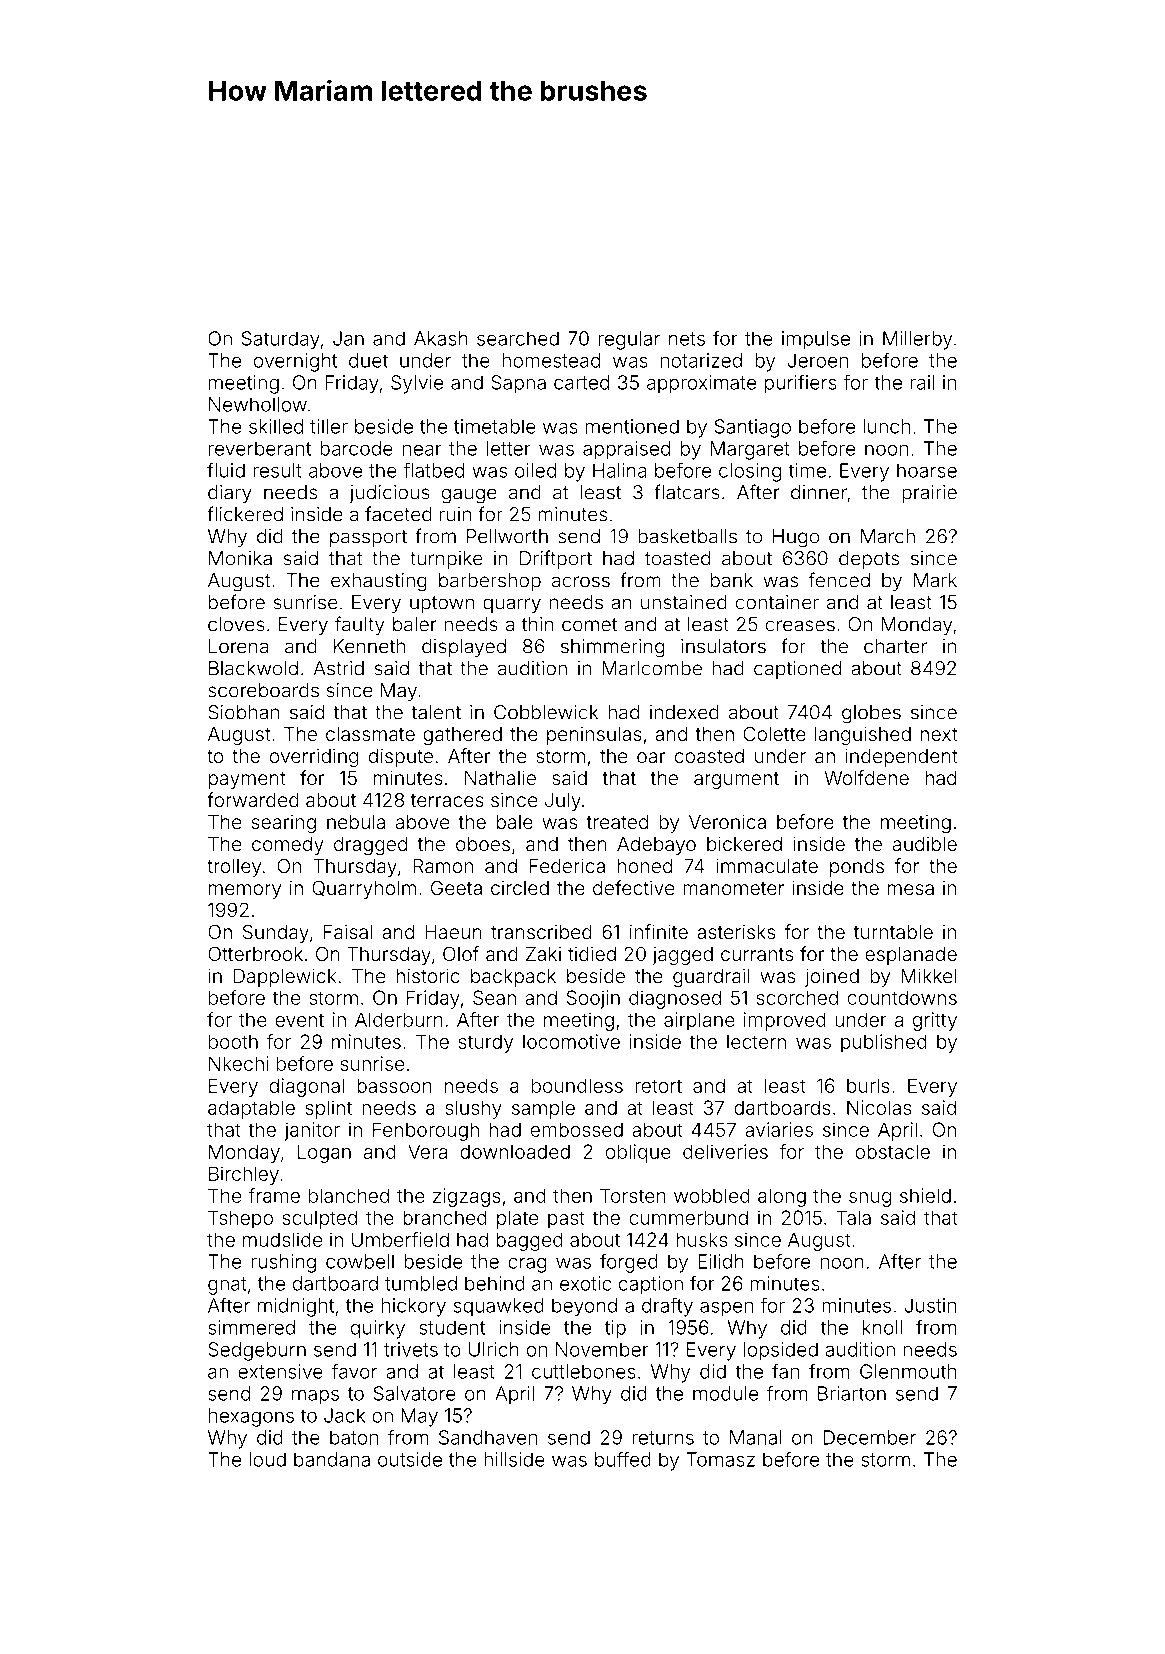 Image resolution: width=1165 pixels, height=1654 pixels. Describe the element at coordinates (839, 580) in the image. I see `fenced` at that location.
